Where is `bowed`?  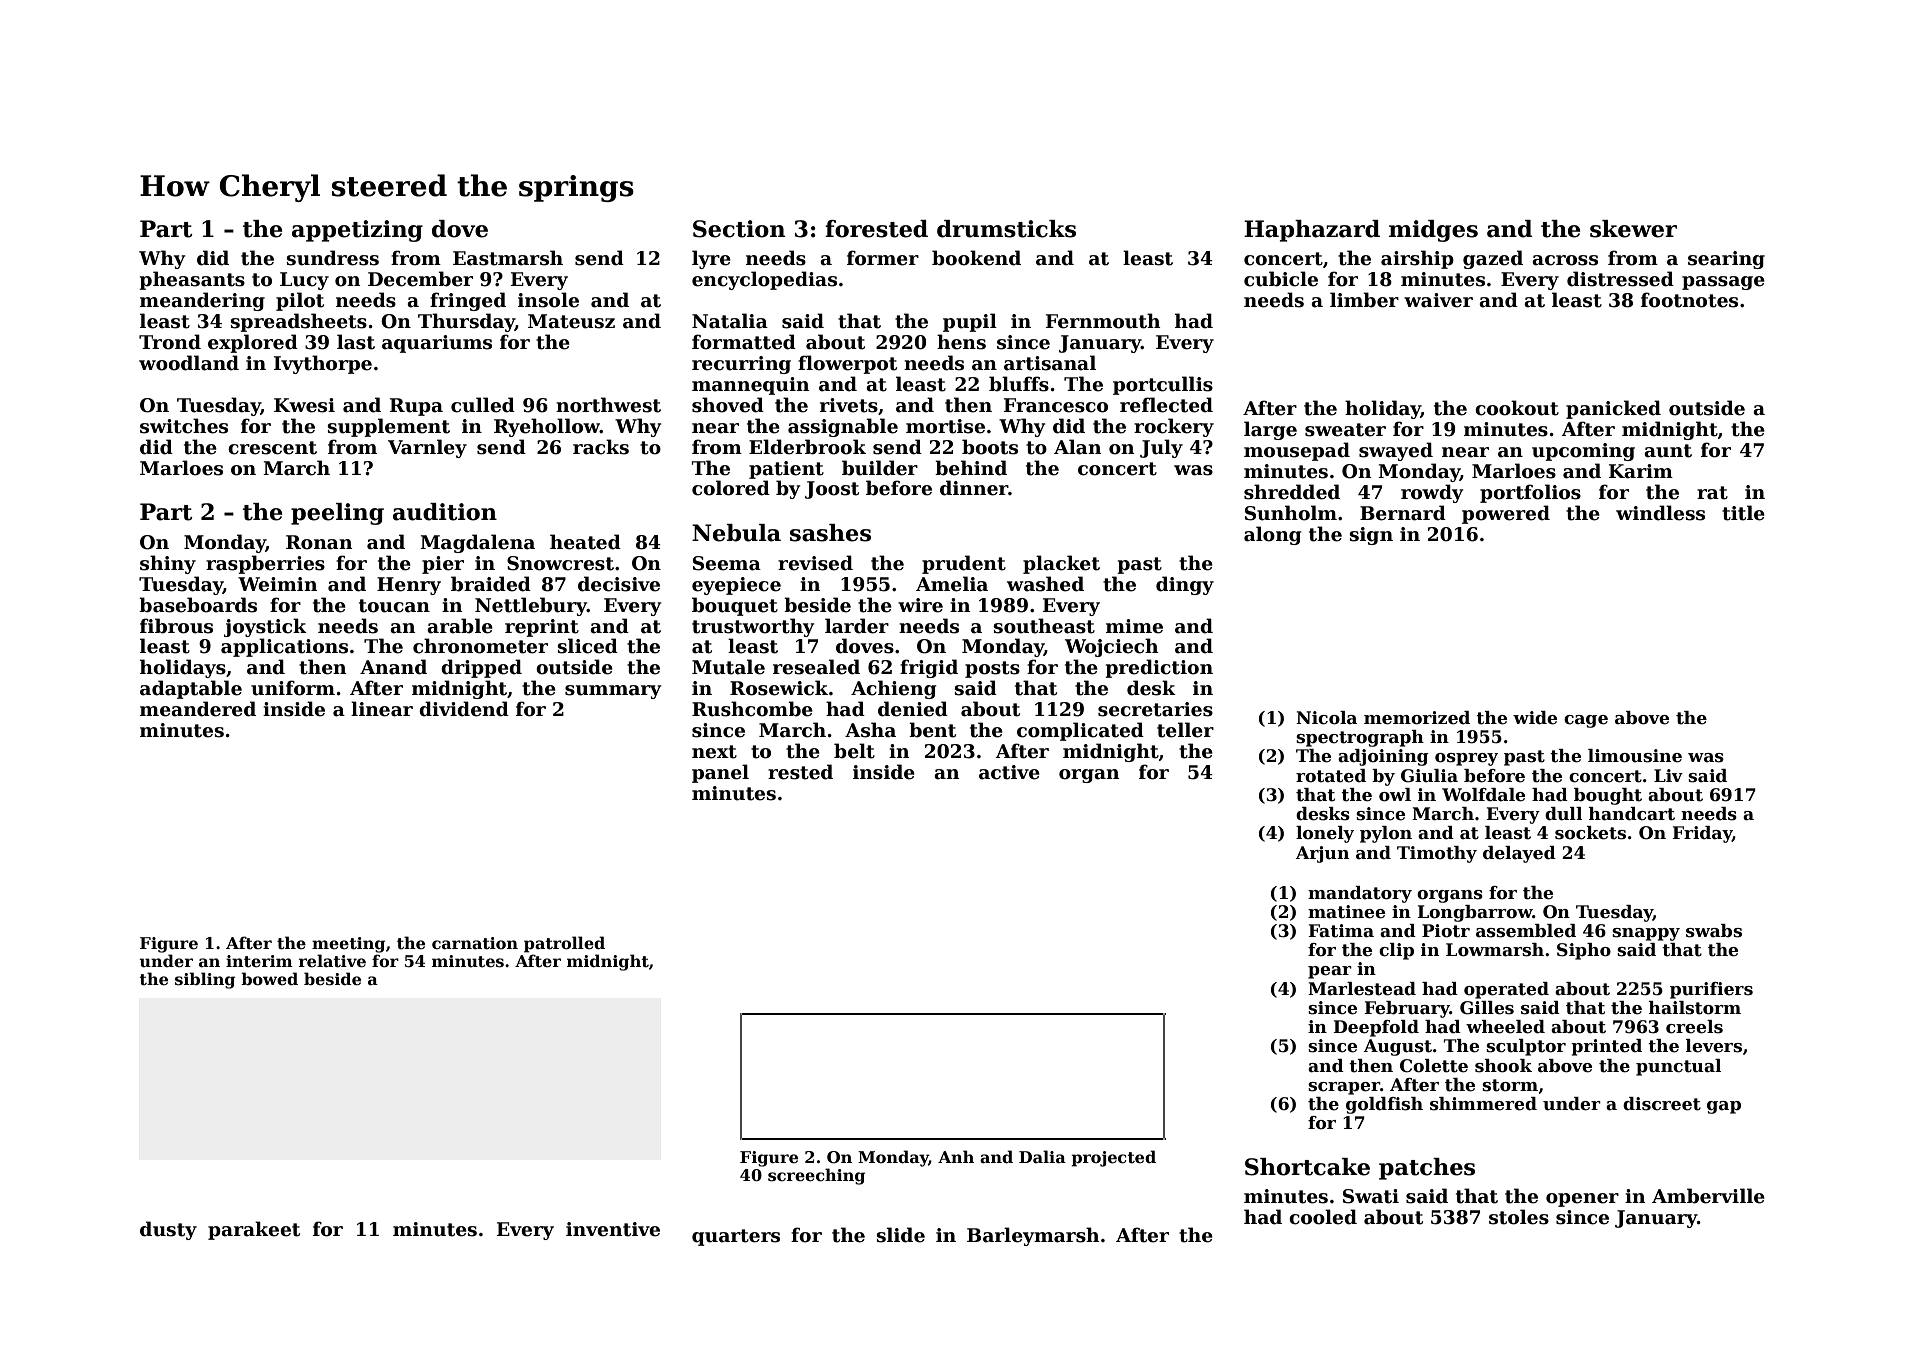 bowed is located at coordinates (269, 979).
